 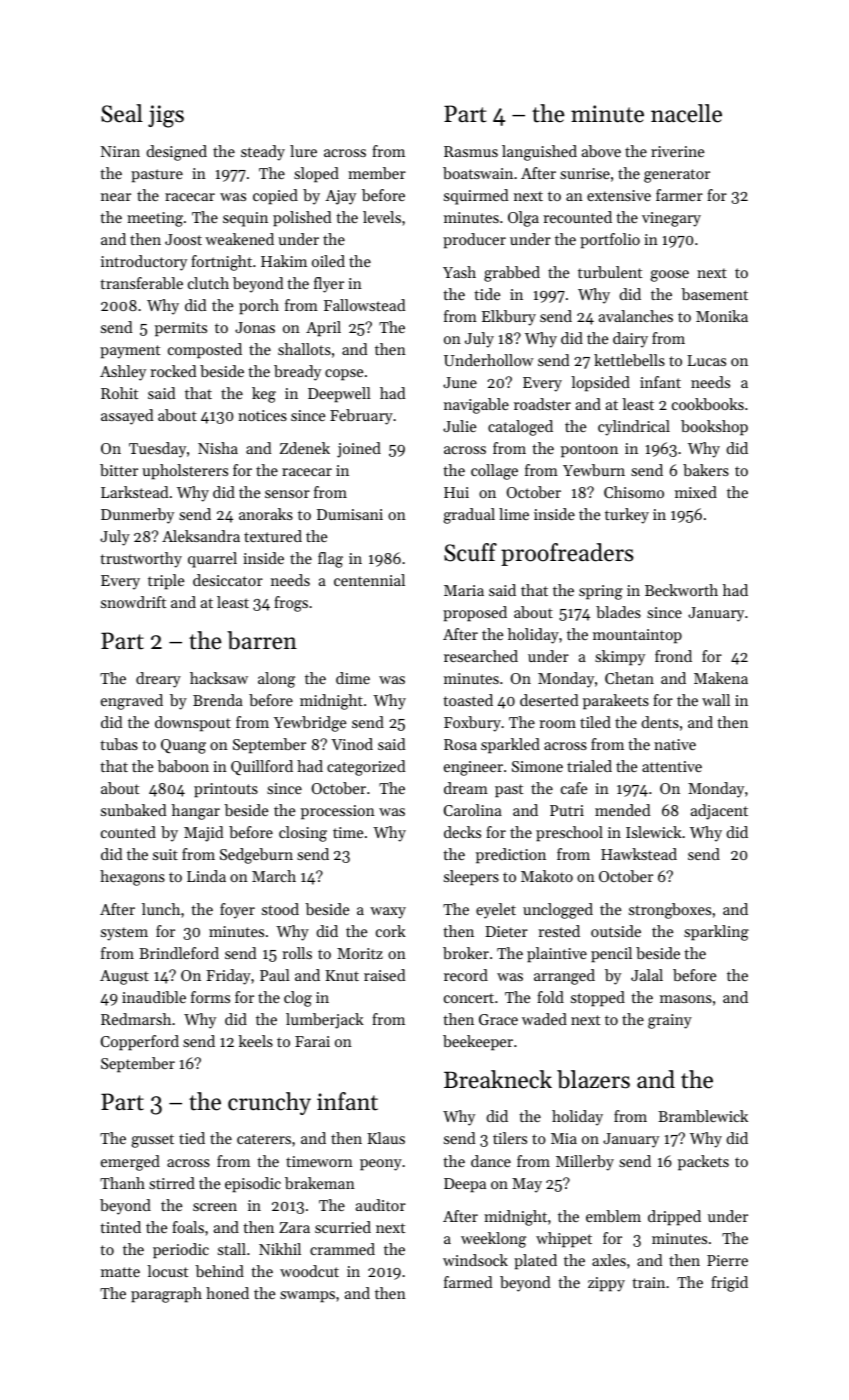 I want to click on gusset, so click(x=152, y=1141).
